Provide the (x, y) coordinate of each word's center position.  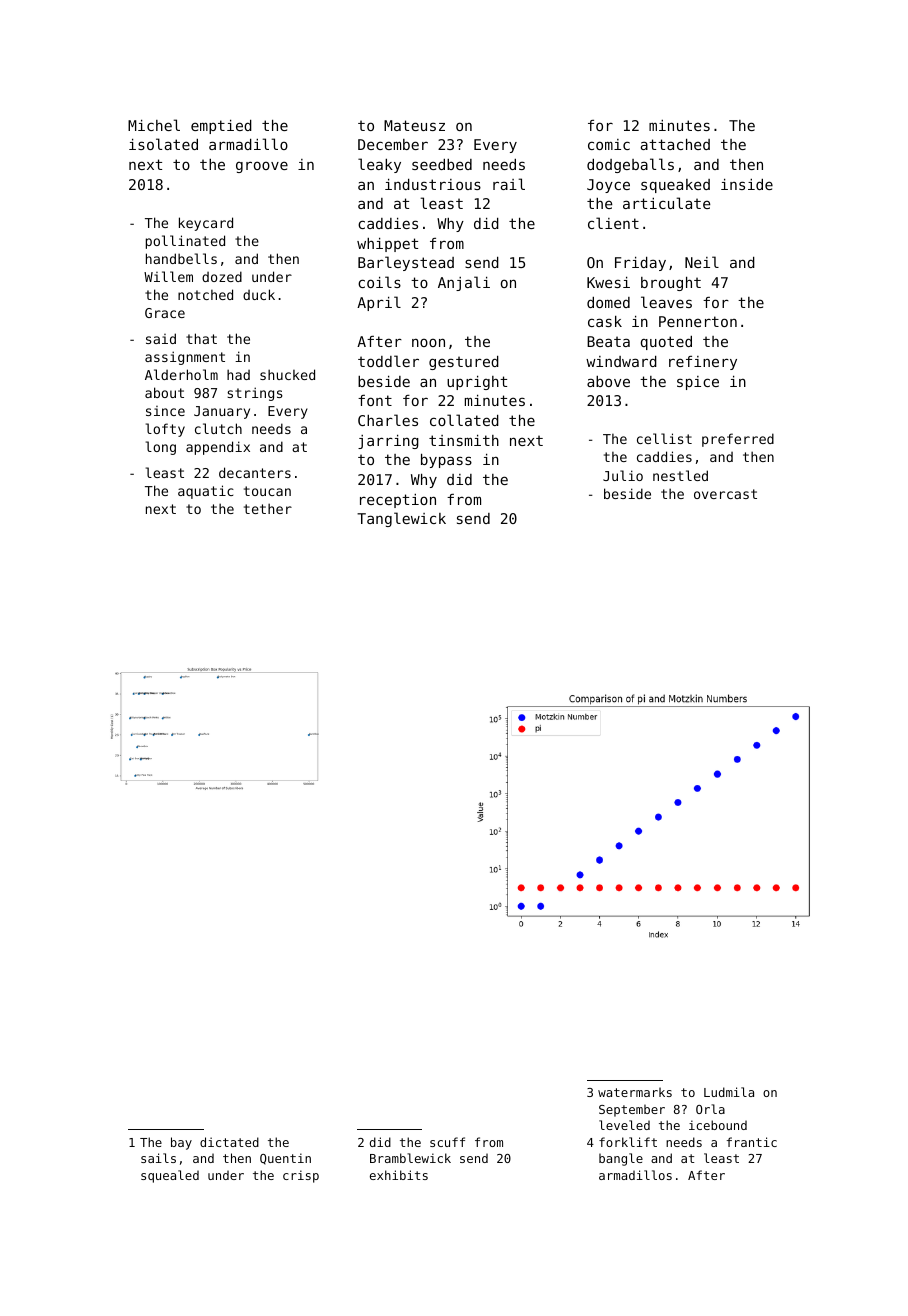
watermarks (635, 1092)
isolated (163, 144)
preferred (738, 440)
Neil (702, 262)
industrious (433, 184)
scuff (447, 1142)
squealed (170, 1176)
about (164, 392)
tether (268, 508)
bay (181, 1143)
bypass (446, 461)
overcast (725, 494)
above (608, 381)
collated (464, 420)
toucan (267, 491)
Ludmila (729, 1092)
